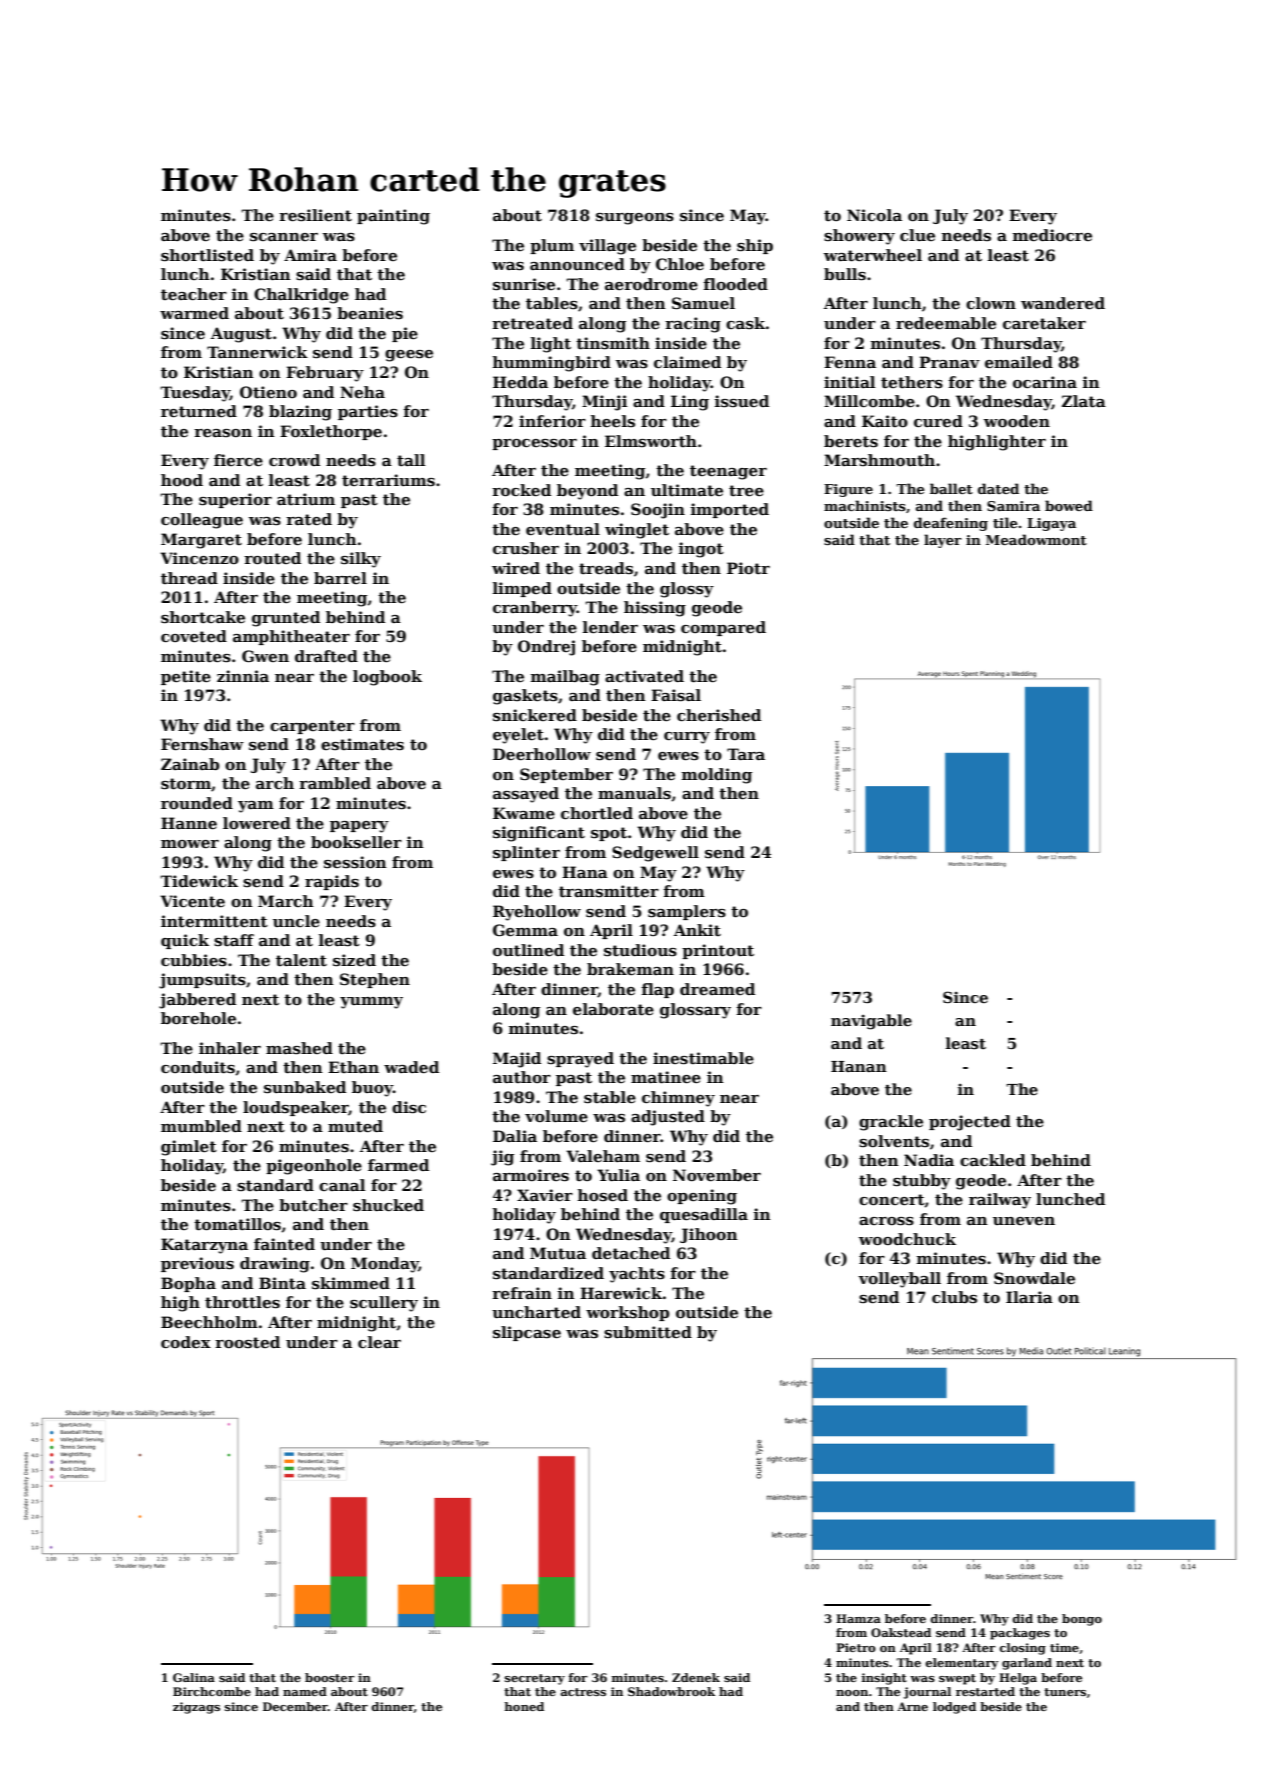 This image has width=1267, height=1791. I want to click on scullery, so click(384, 1304).
